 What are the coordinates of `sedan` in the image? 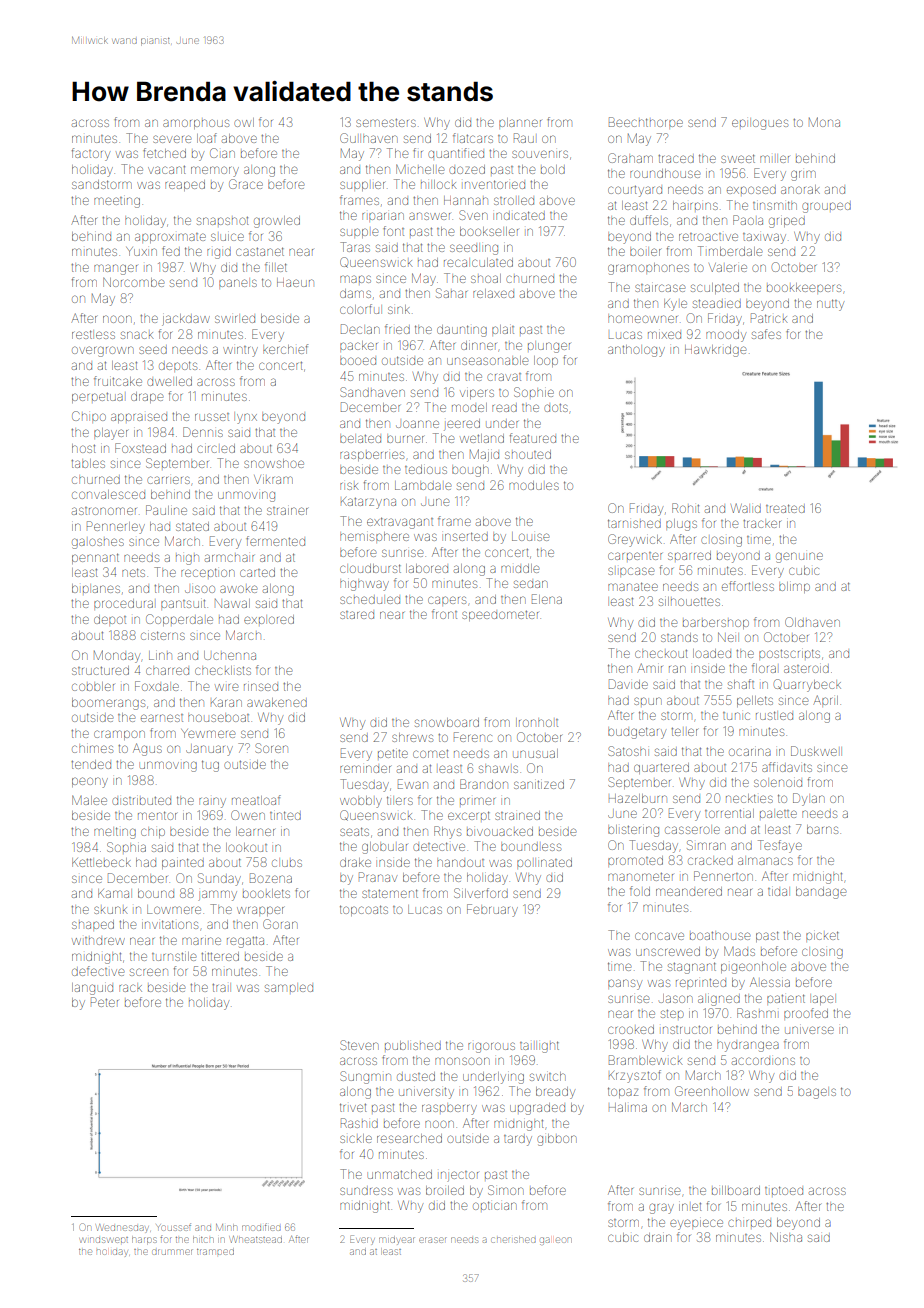 It's located at (530, 584).
